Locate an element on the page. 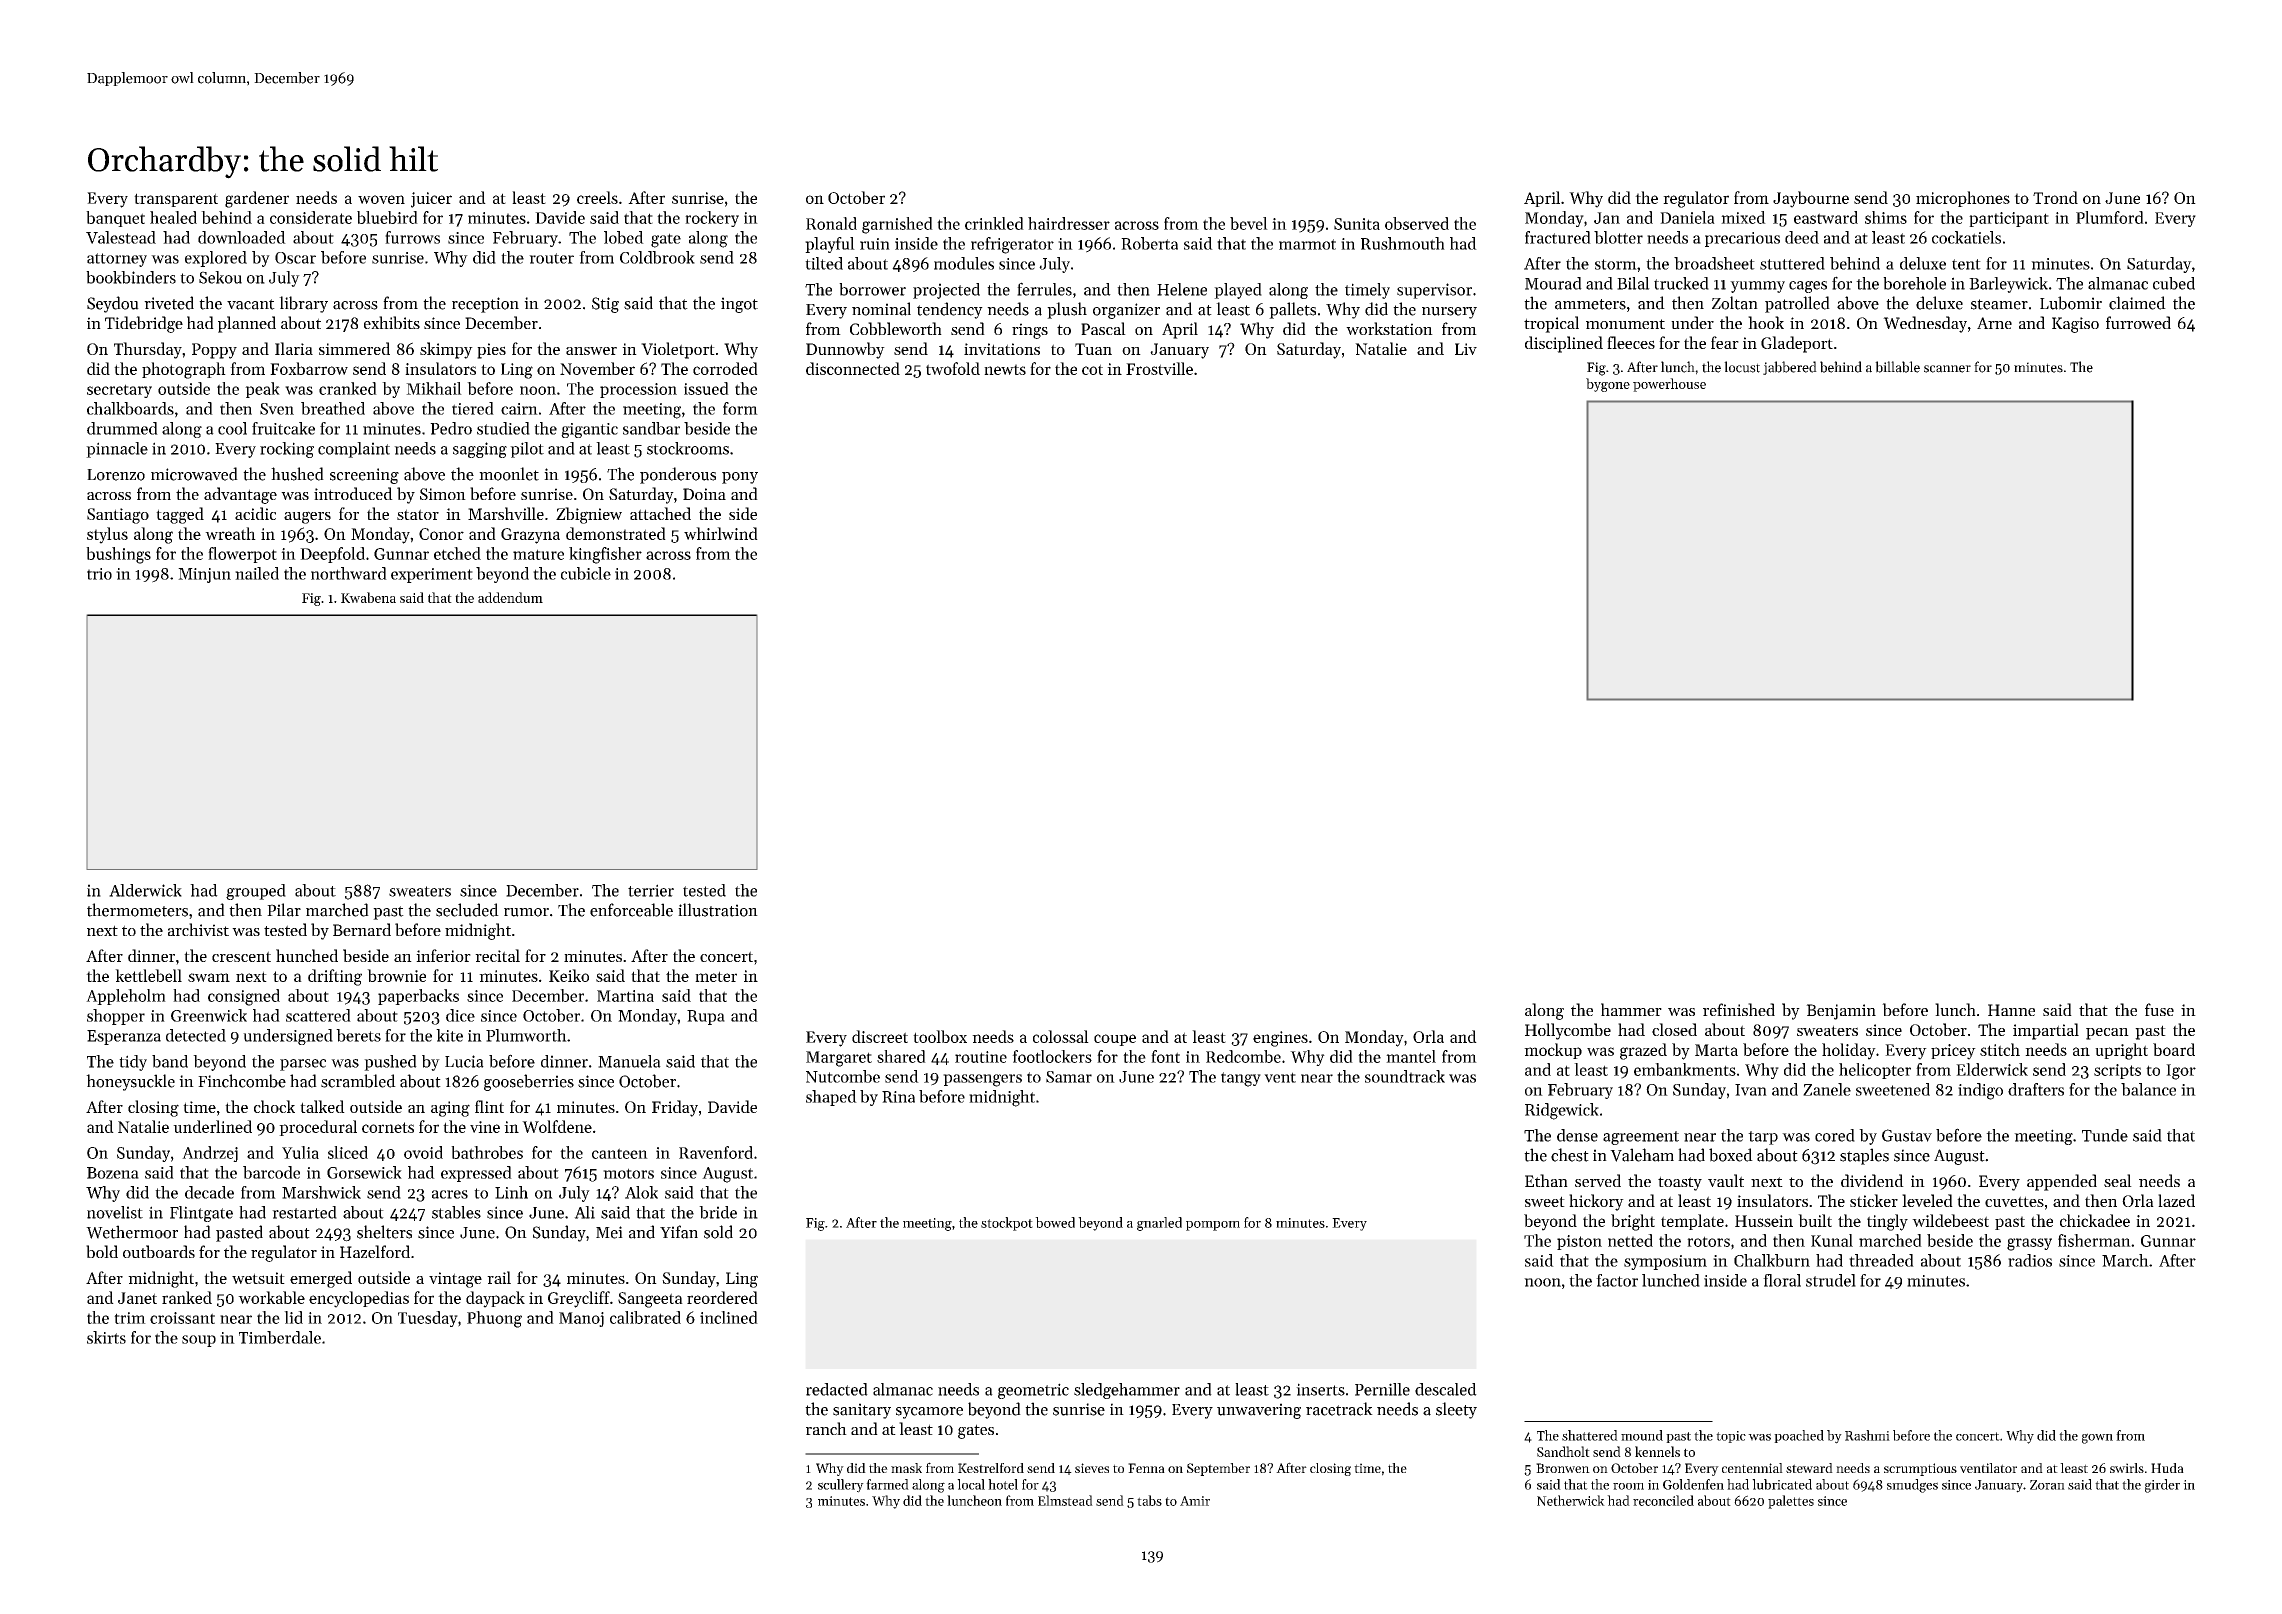 This page has height=1614, width=2282. flowerpot is located at coordinates (242, 555).
